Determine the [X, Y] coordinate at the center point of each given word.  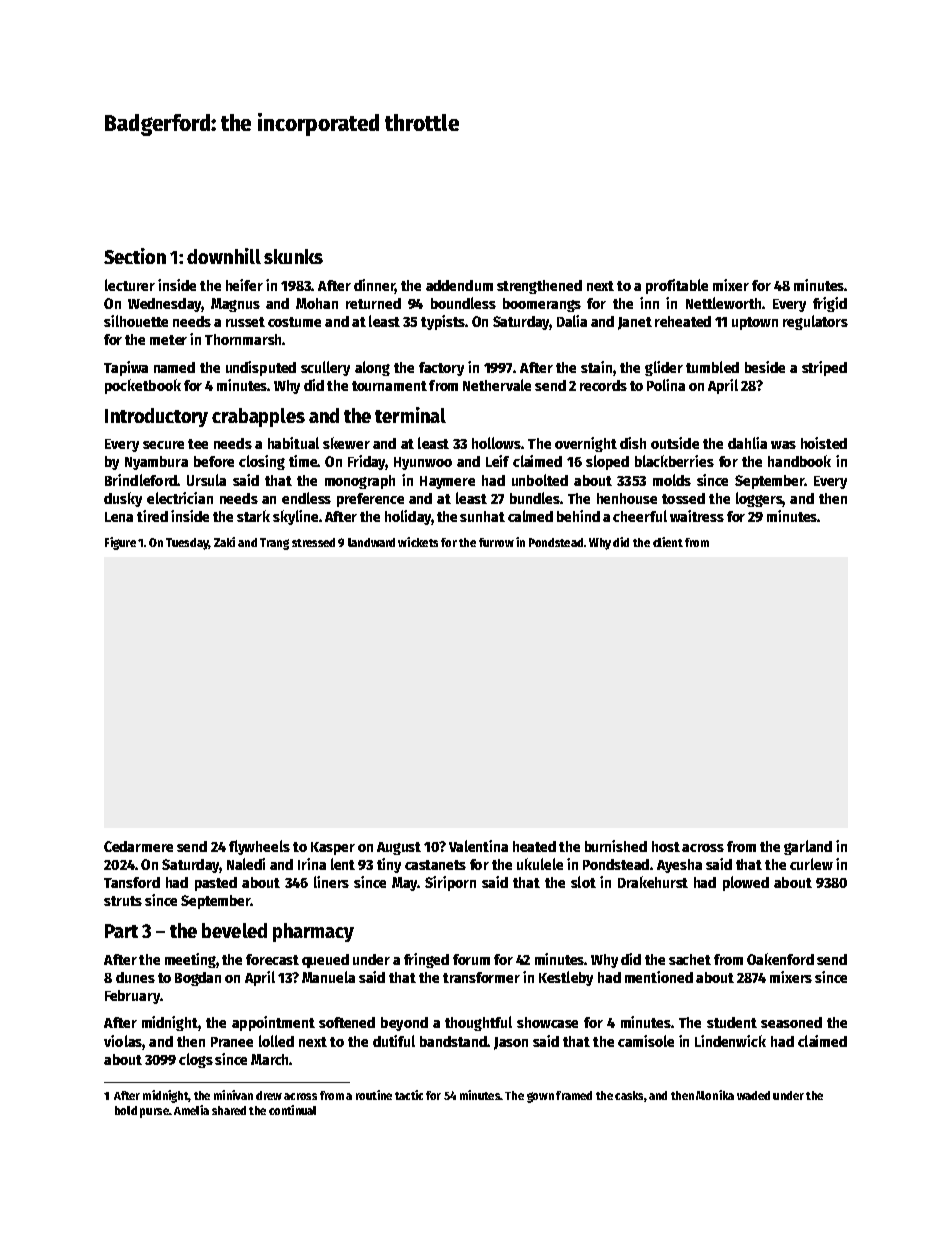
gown [540, 1097]
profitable [677, 286]
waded [753, 1095]
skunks [293, 256]
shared [229, 1110]
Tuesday [187, 544]
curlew [811, 864]
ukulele [540, 864]
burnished [616, 846]
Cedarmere [138, 846]
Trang [274, 544]
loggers [759, 499]
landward [371, 542]
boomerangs [542, 305]
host [666, 846]
